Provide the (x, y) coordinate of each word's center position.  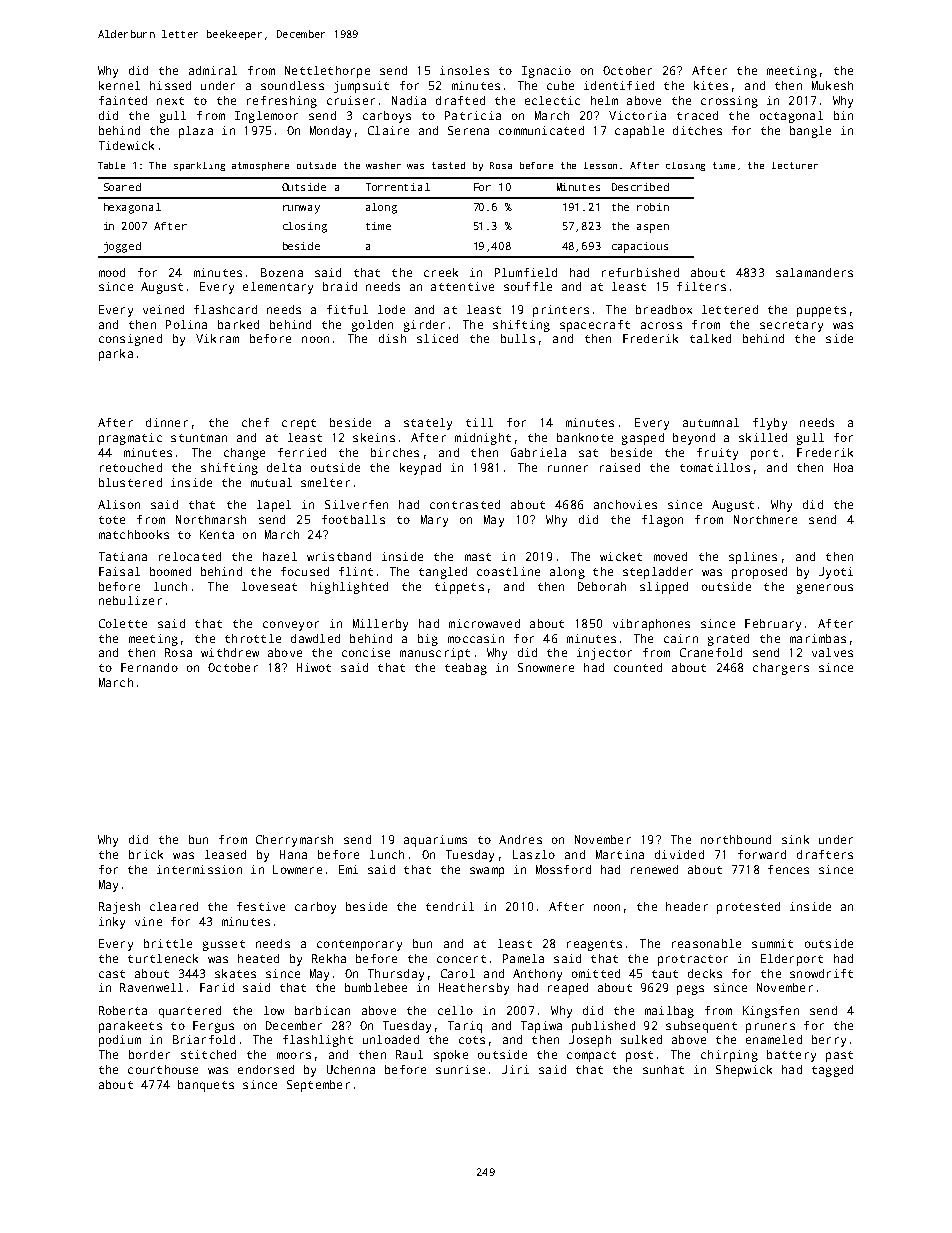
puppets (821, 311)
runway (301, 209)
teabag (466, 669)
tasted (448, 165)
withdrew (230, 652)
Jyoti (836, 573)
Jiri (515, 1069)
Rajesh (119, 908)
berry (829, 1041)
